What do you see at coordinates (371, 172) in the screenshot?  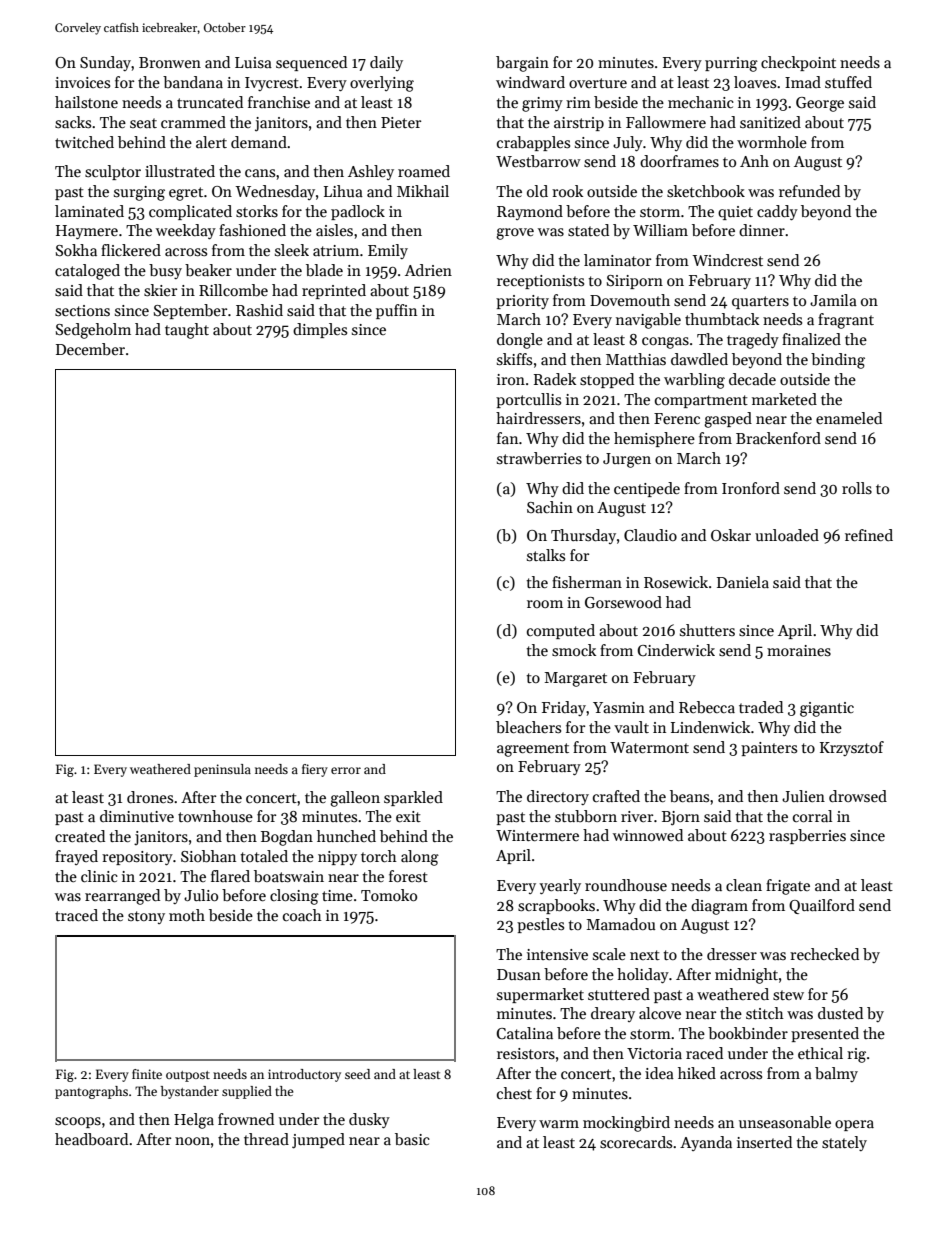 I see `Ashley` at bounding box center [371, 172].
